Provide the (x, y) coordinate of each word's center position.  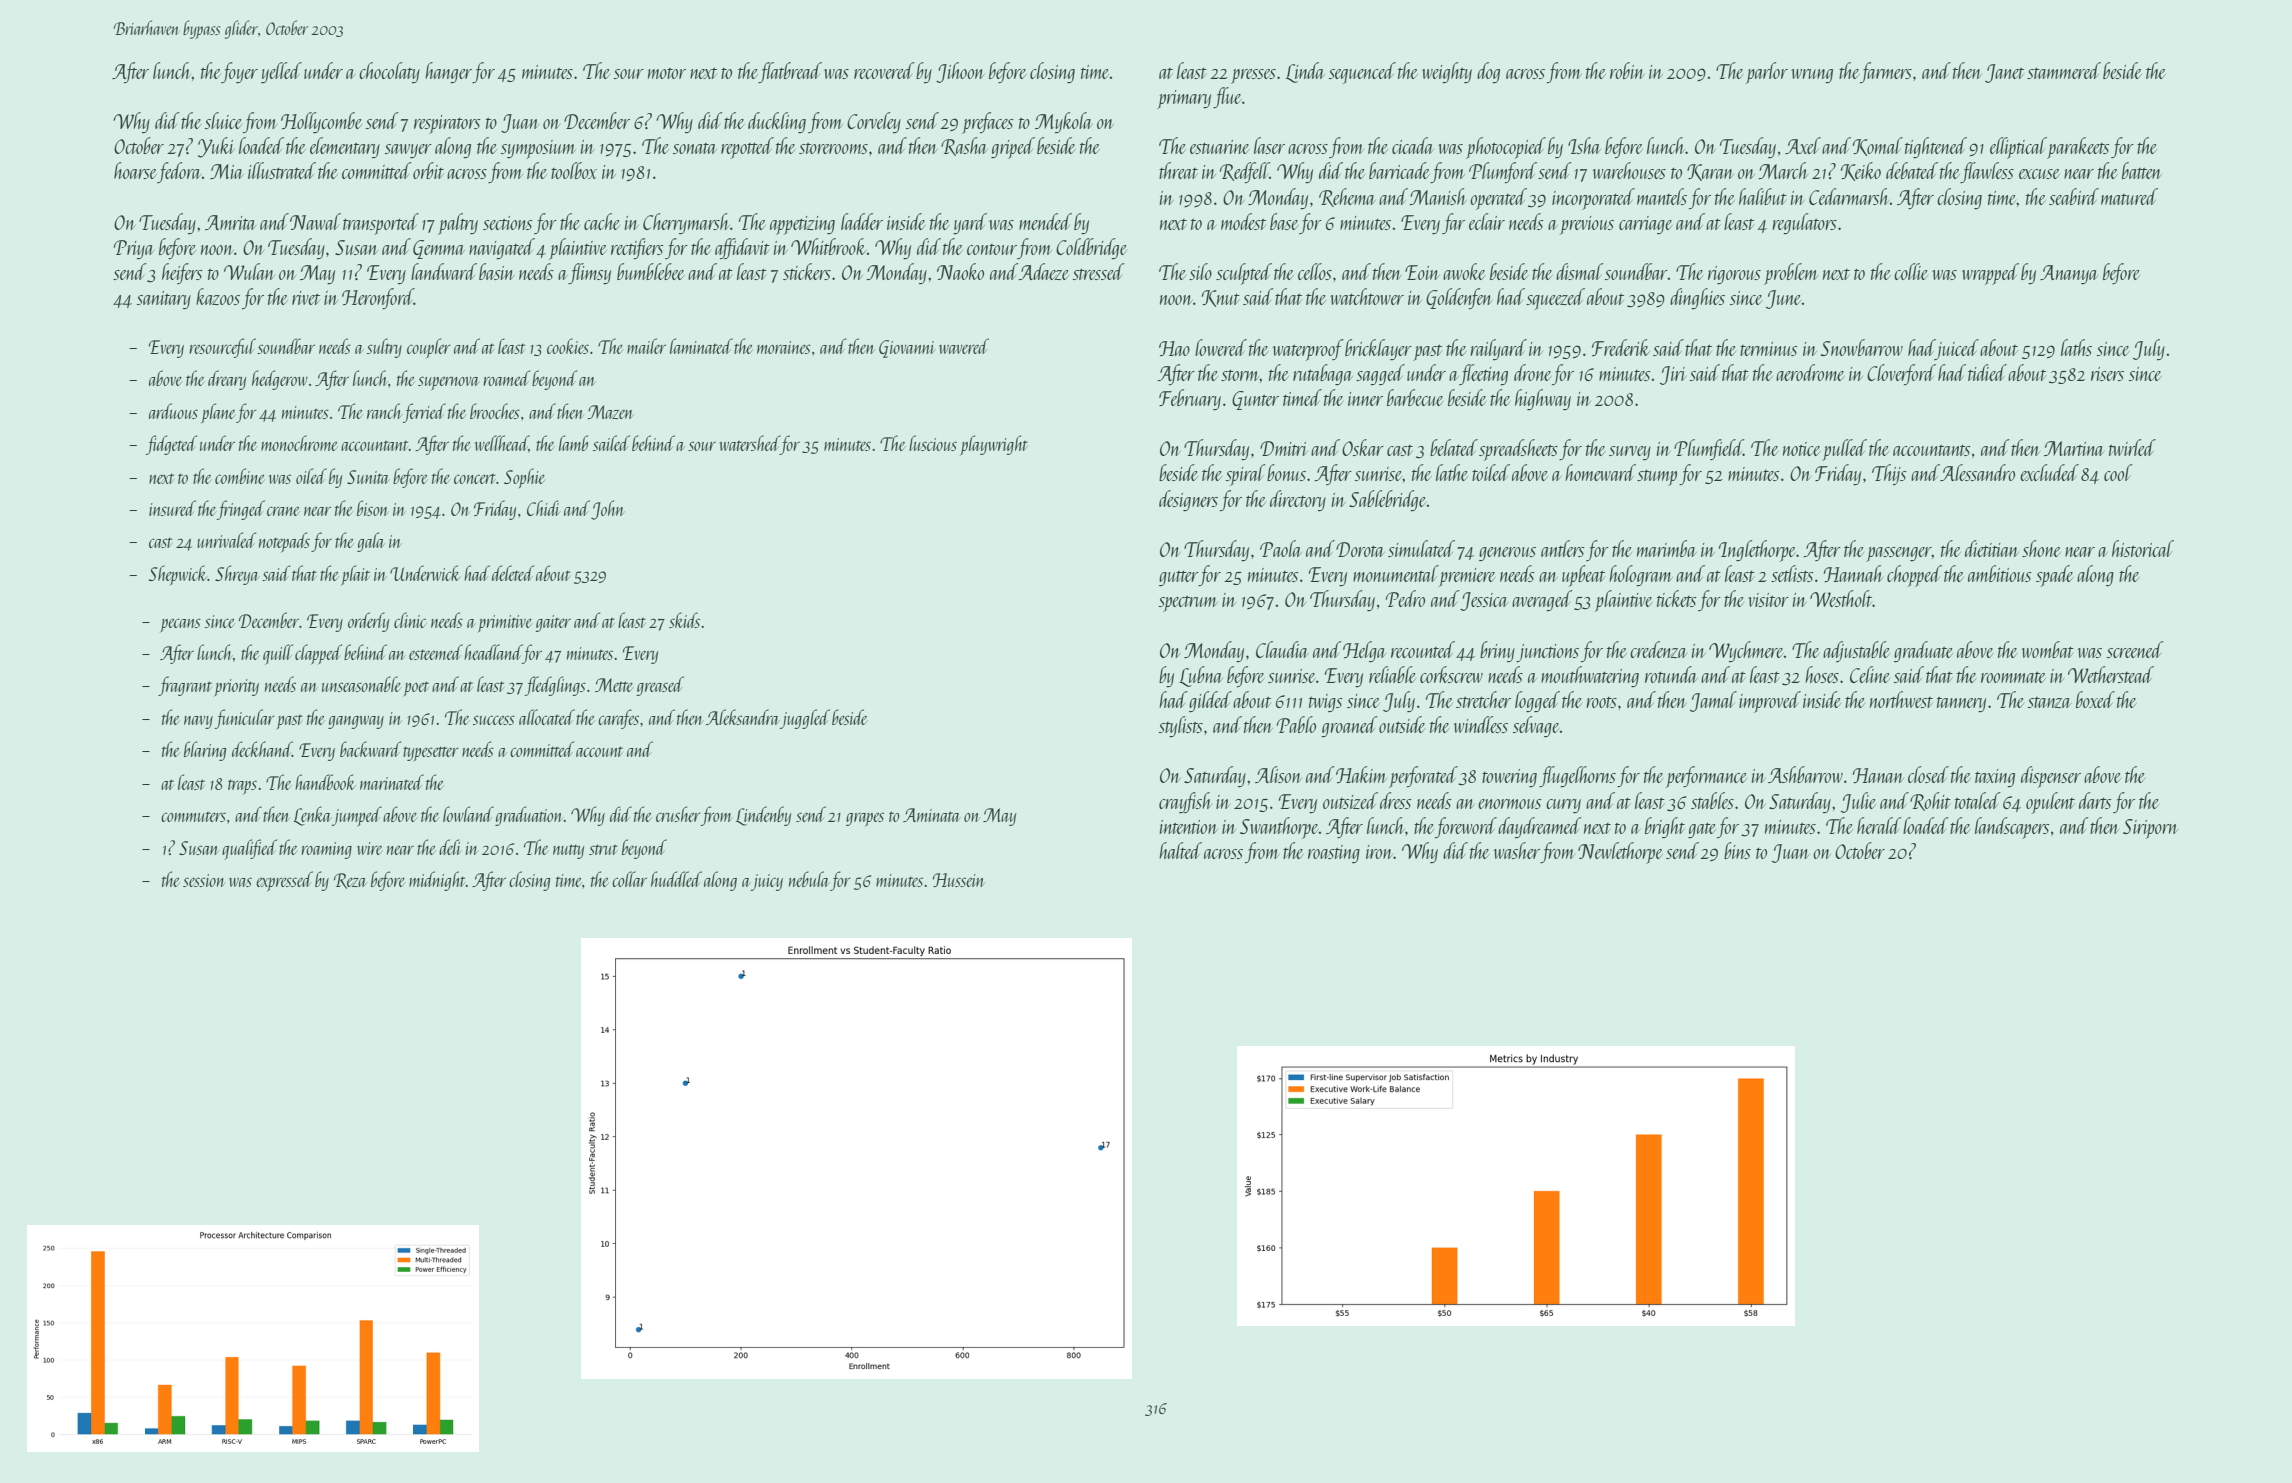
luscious (933, 443)
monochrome (299, 443)
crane (283, 511)
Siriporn (2150, 829)
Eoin (1422, 272)
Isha (1584, 145)
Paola (1281, 548)
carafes (618, 719)
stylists (1181, 726)
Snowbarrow (1862, 347)
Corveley (874, 122)
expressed (284, 881)
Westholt (1841, 598)
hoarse (135, 170)
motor (667, 73)
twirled (2132, 447)
